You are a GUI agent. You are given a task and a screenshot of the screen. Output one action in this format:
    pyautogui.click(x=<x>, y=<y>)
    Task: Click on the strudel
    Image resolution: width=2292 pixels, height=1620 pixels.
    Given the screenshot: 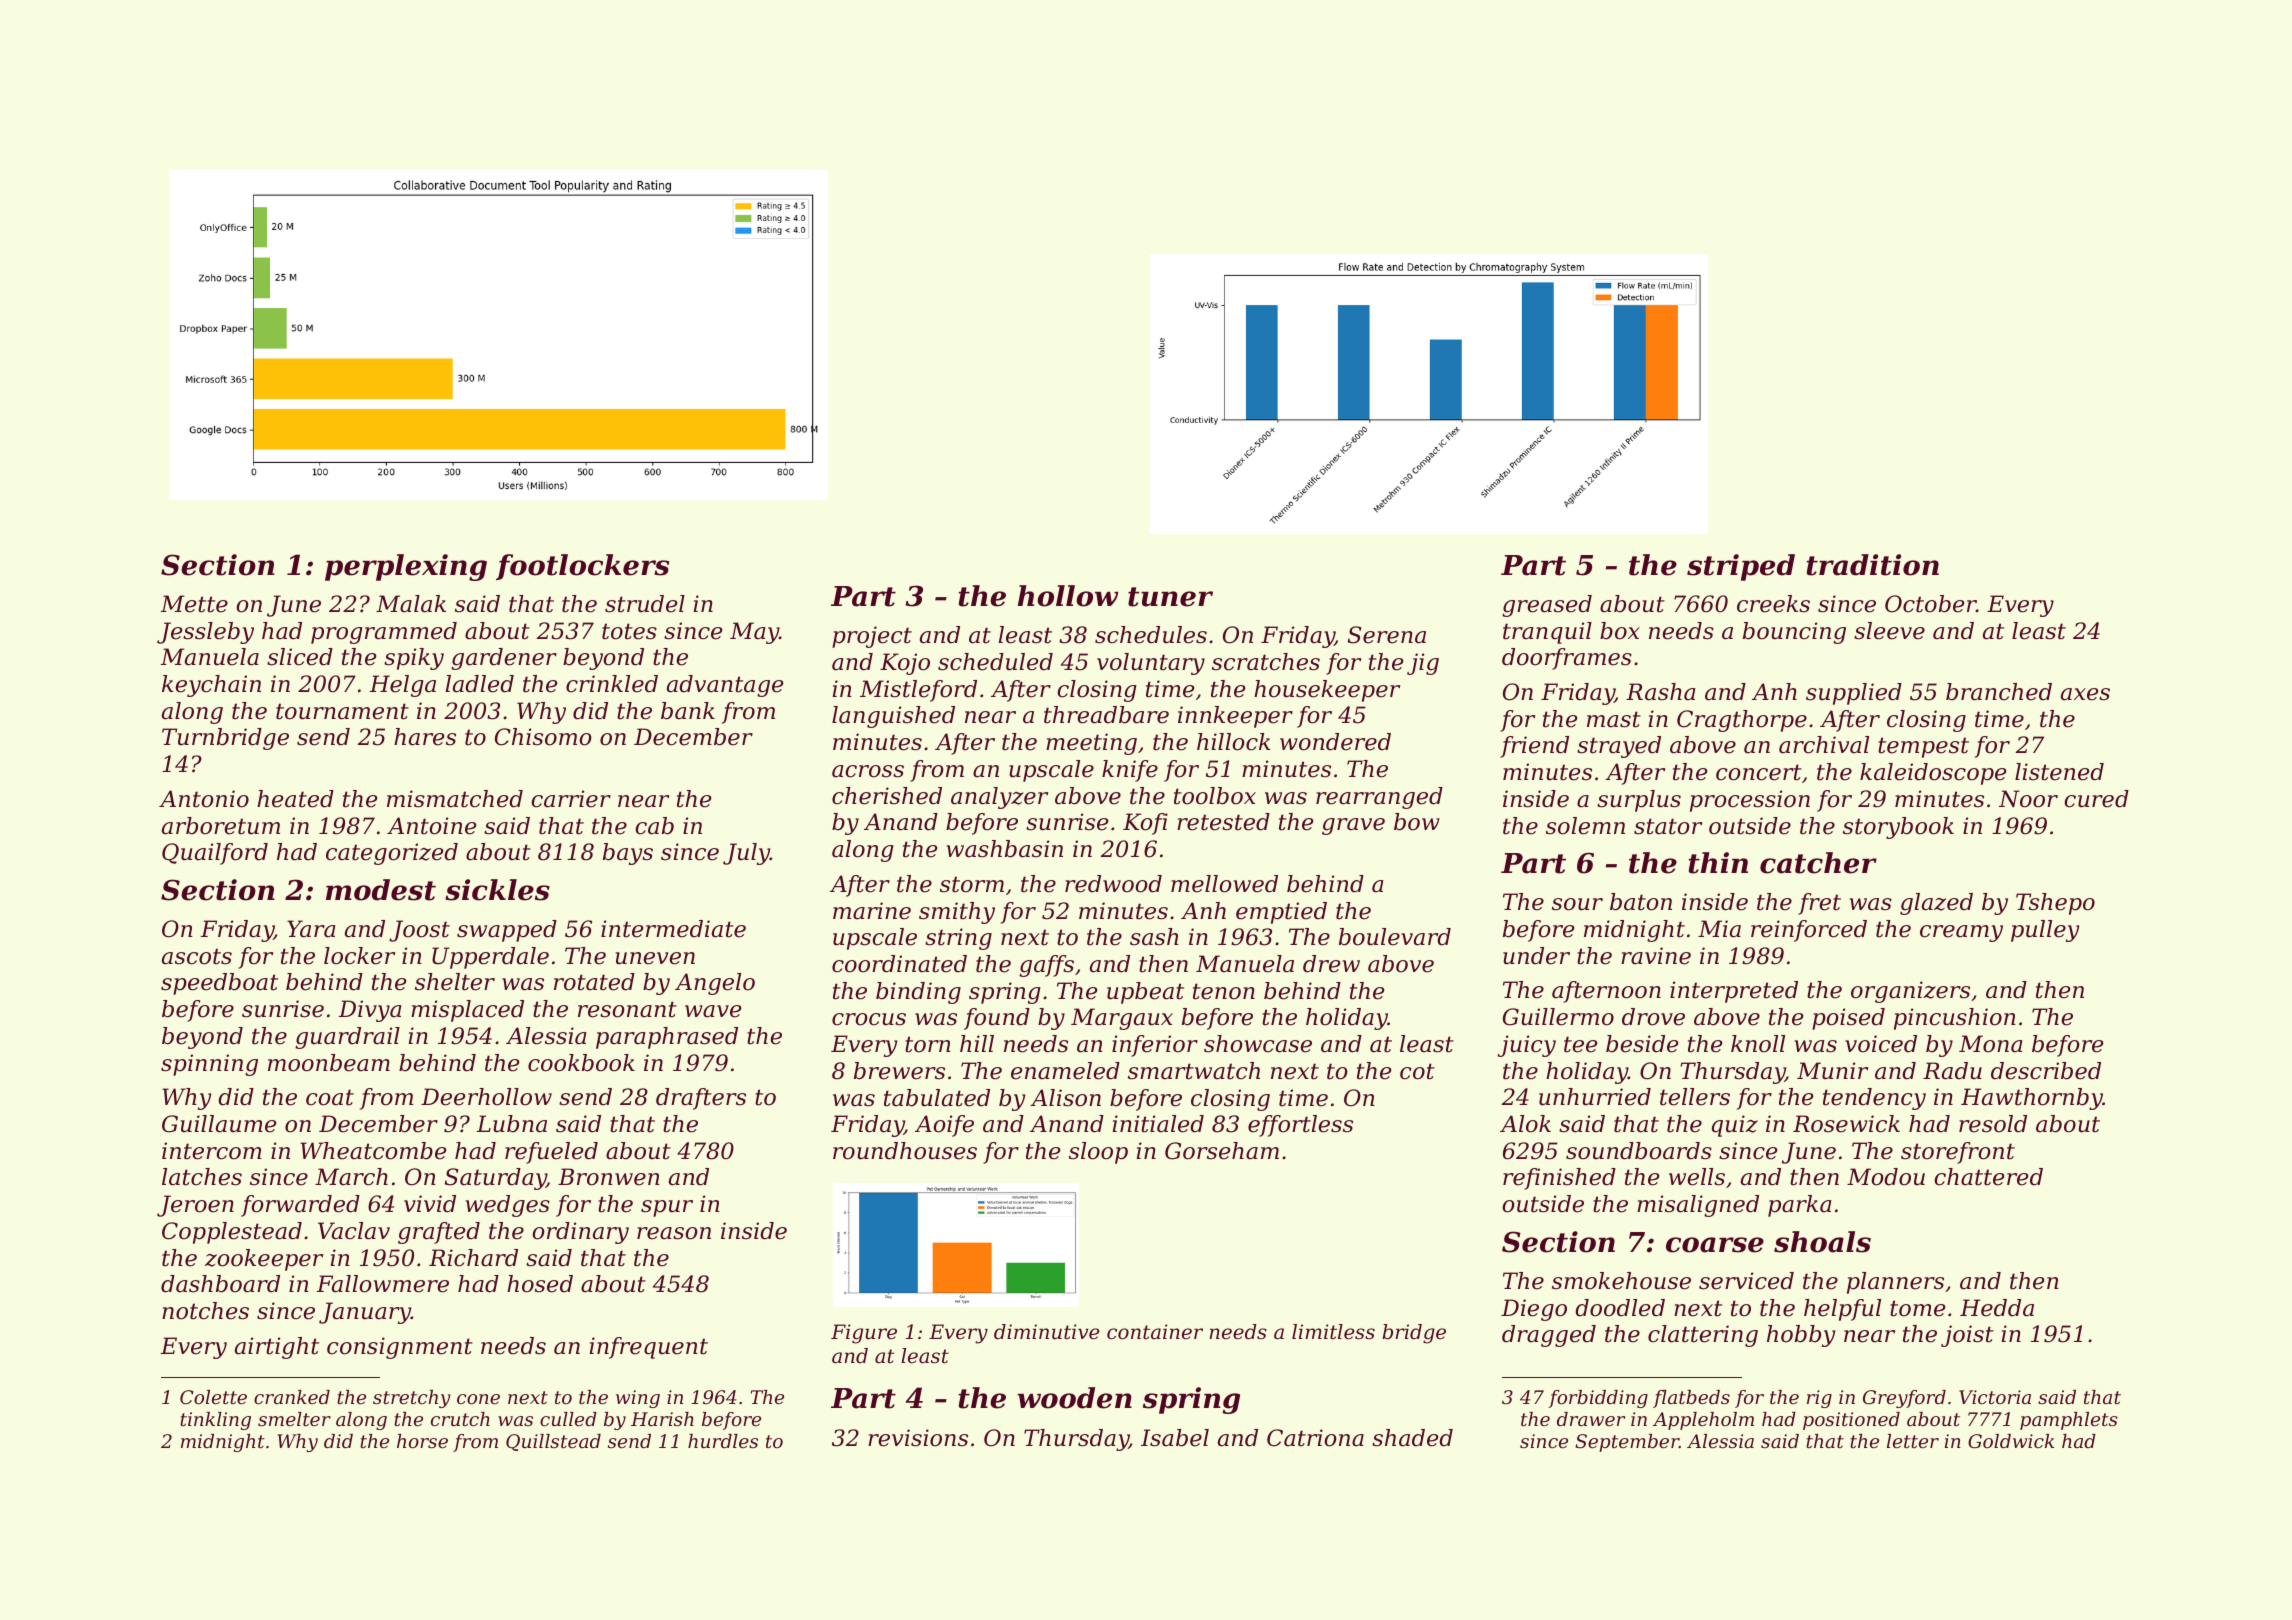 What is the action you would take?
    pyautogui.click(x=645, y=604)
